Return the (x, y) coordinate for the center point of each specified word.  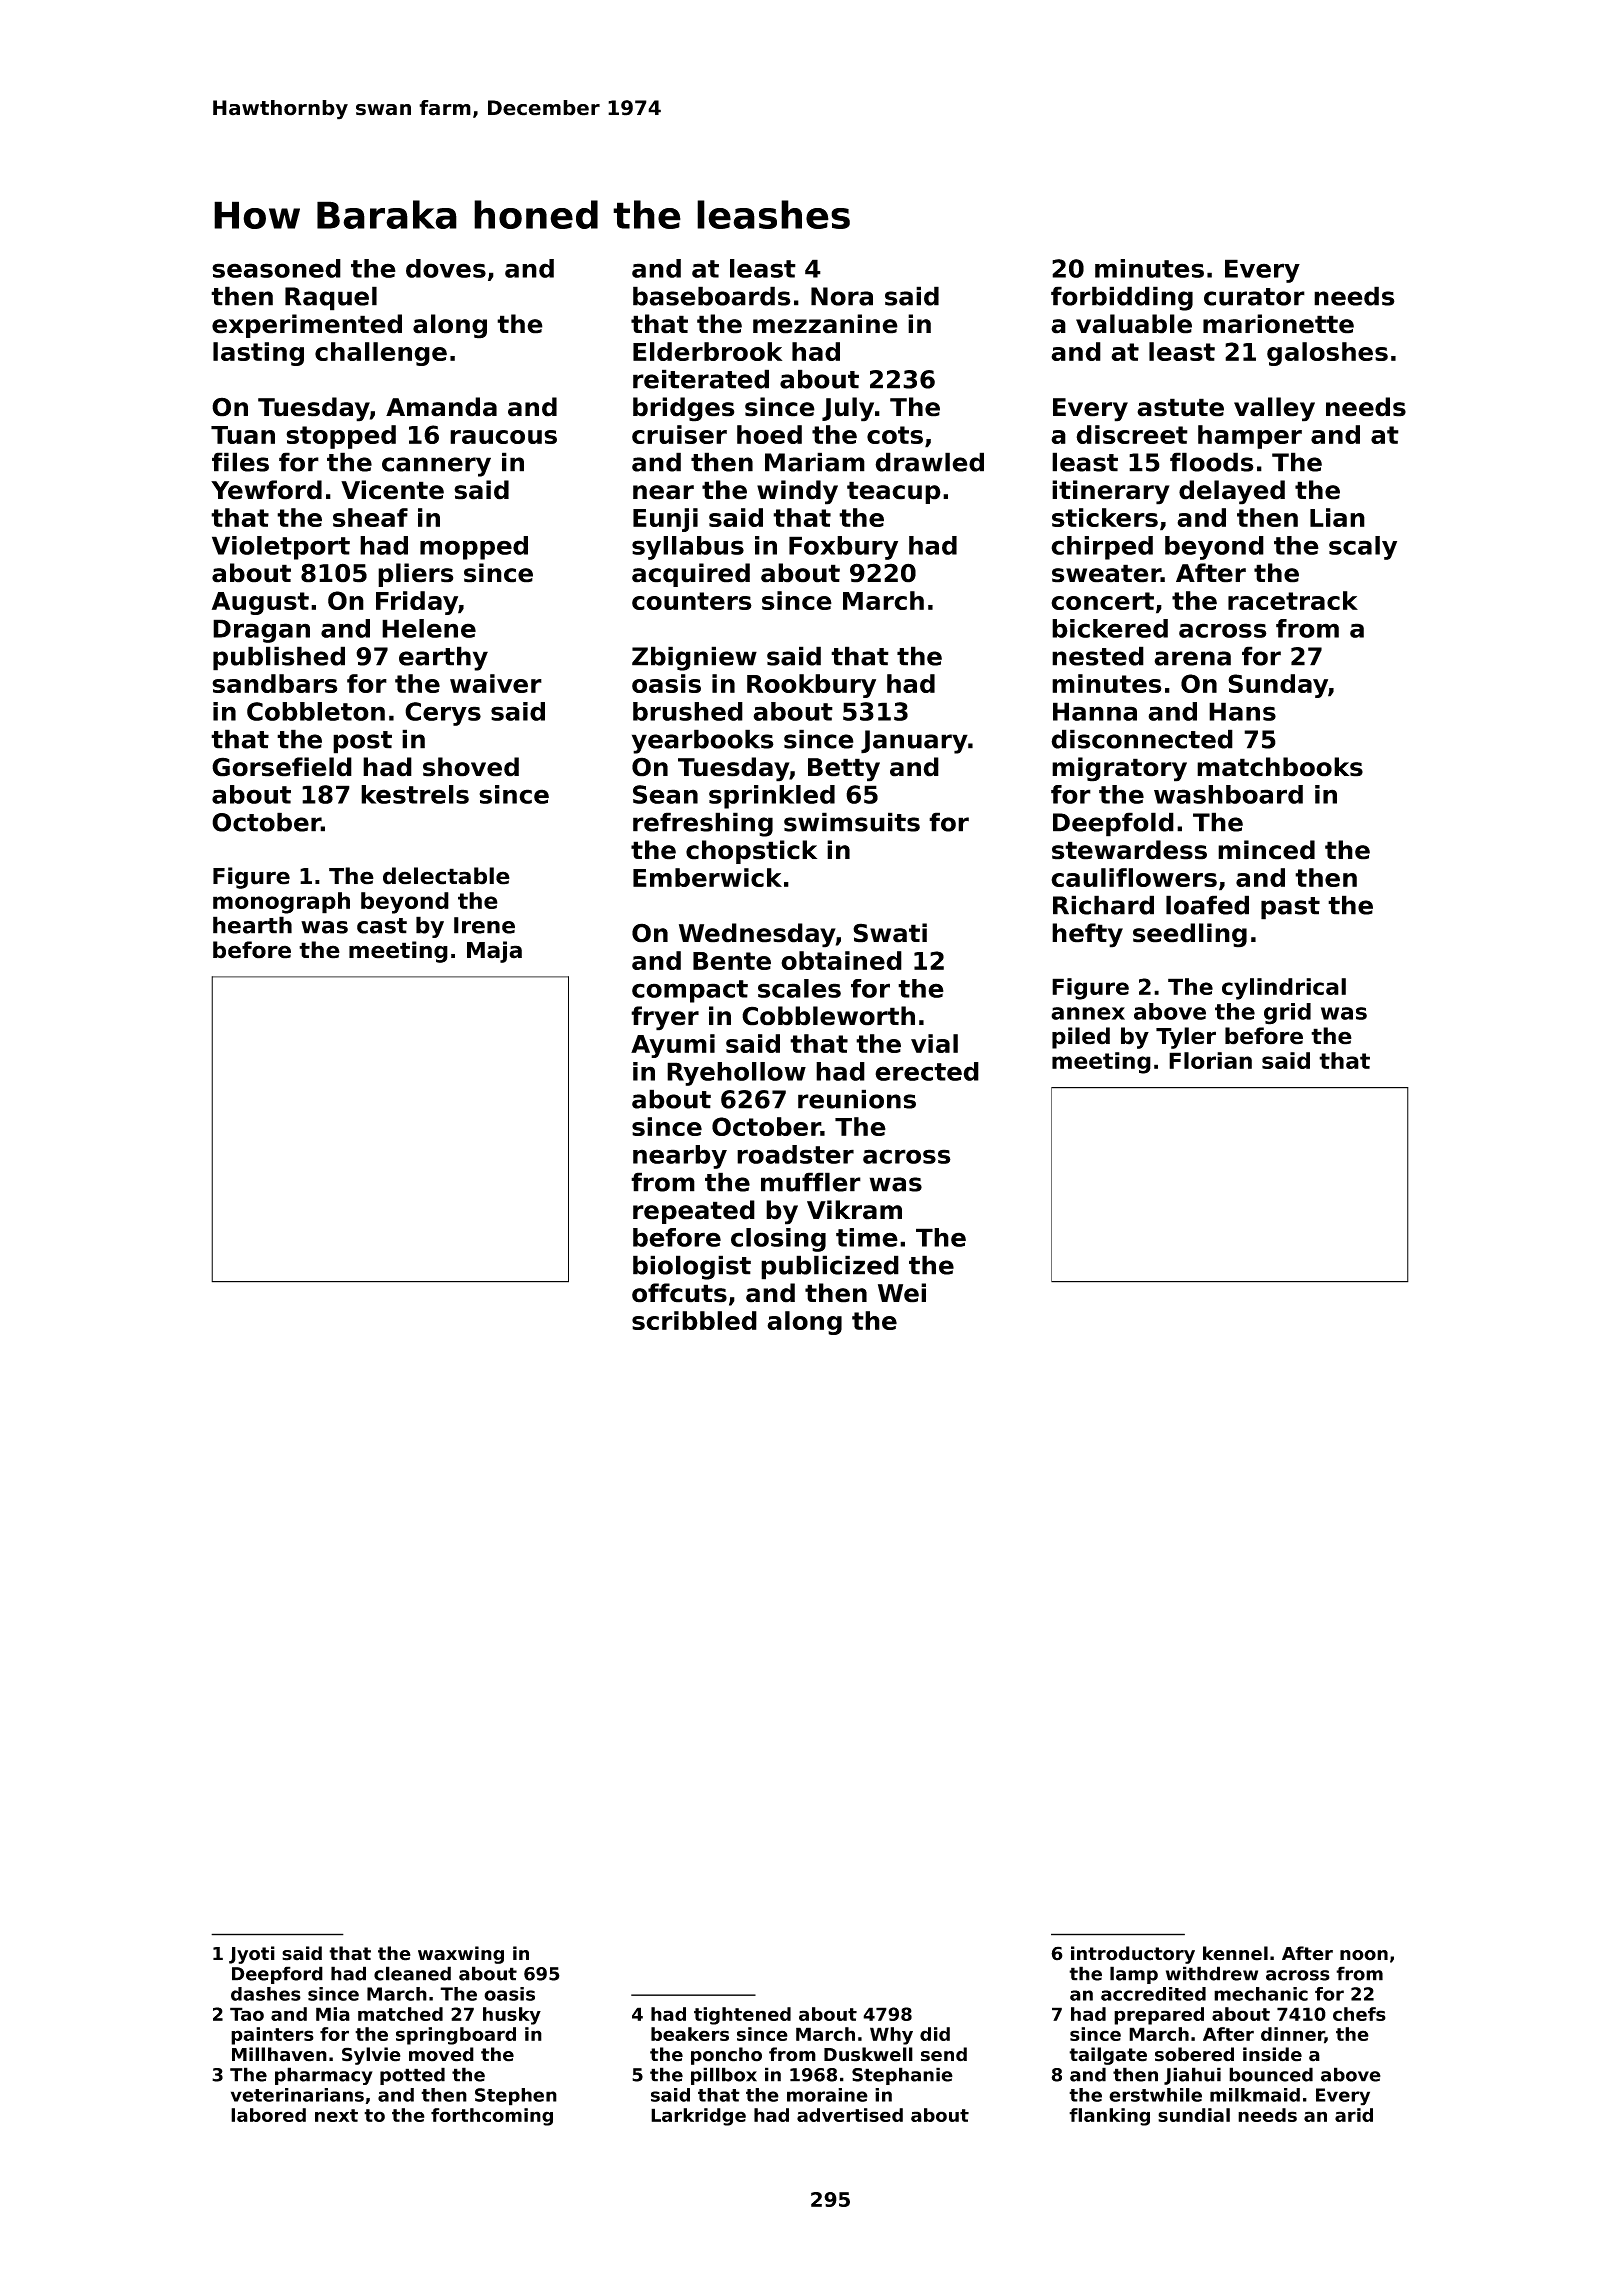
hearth (252, 925)
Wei (902, 1293)
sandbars (275, 683)
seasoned (276, 268)
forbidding (1122, 298)
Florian (1210, 1060)
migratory (1119, 769)
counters (692, 601)
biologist (692, 1267)
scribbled (694, 1320)
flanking (1109, 2117)
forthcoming (492, 2117)
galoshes (1327, 354)
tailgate (1108, 2056)
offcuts (679, 1293)
